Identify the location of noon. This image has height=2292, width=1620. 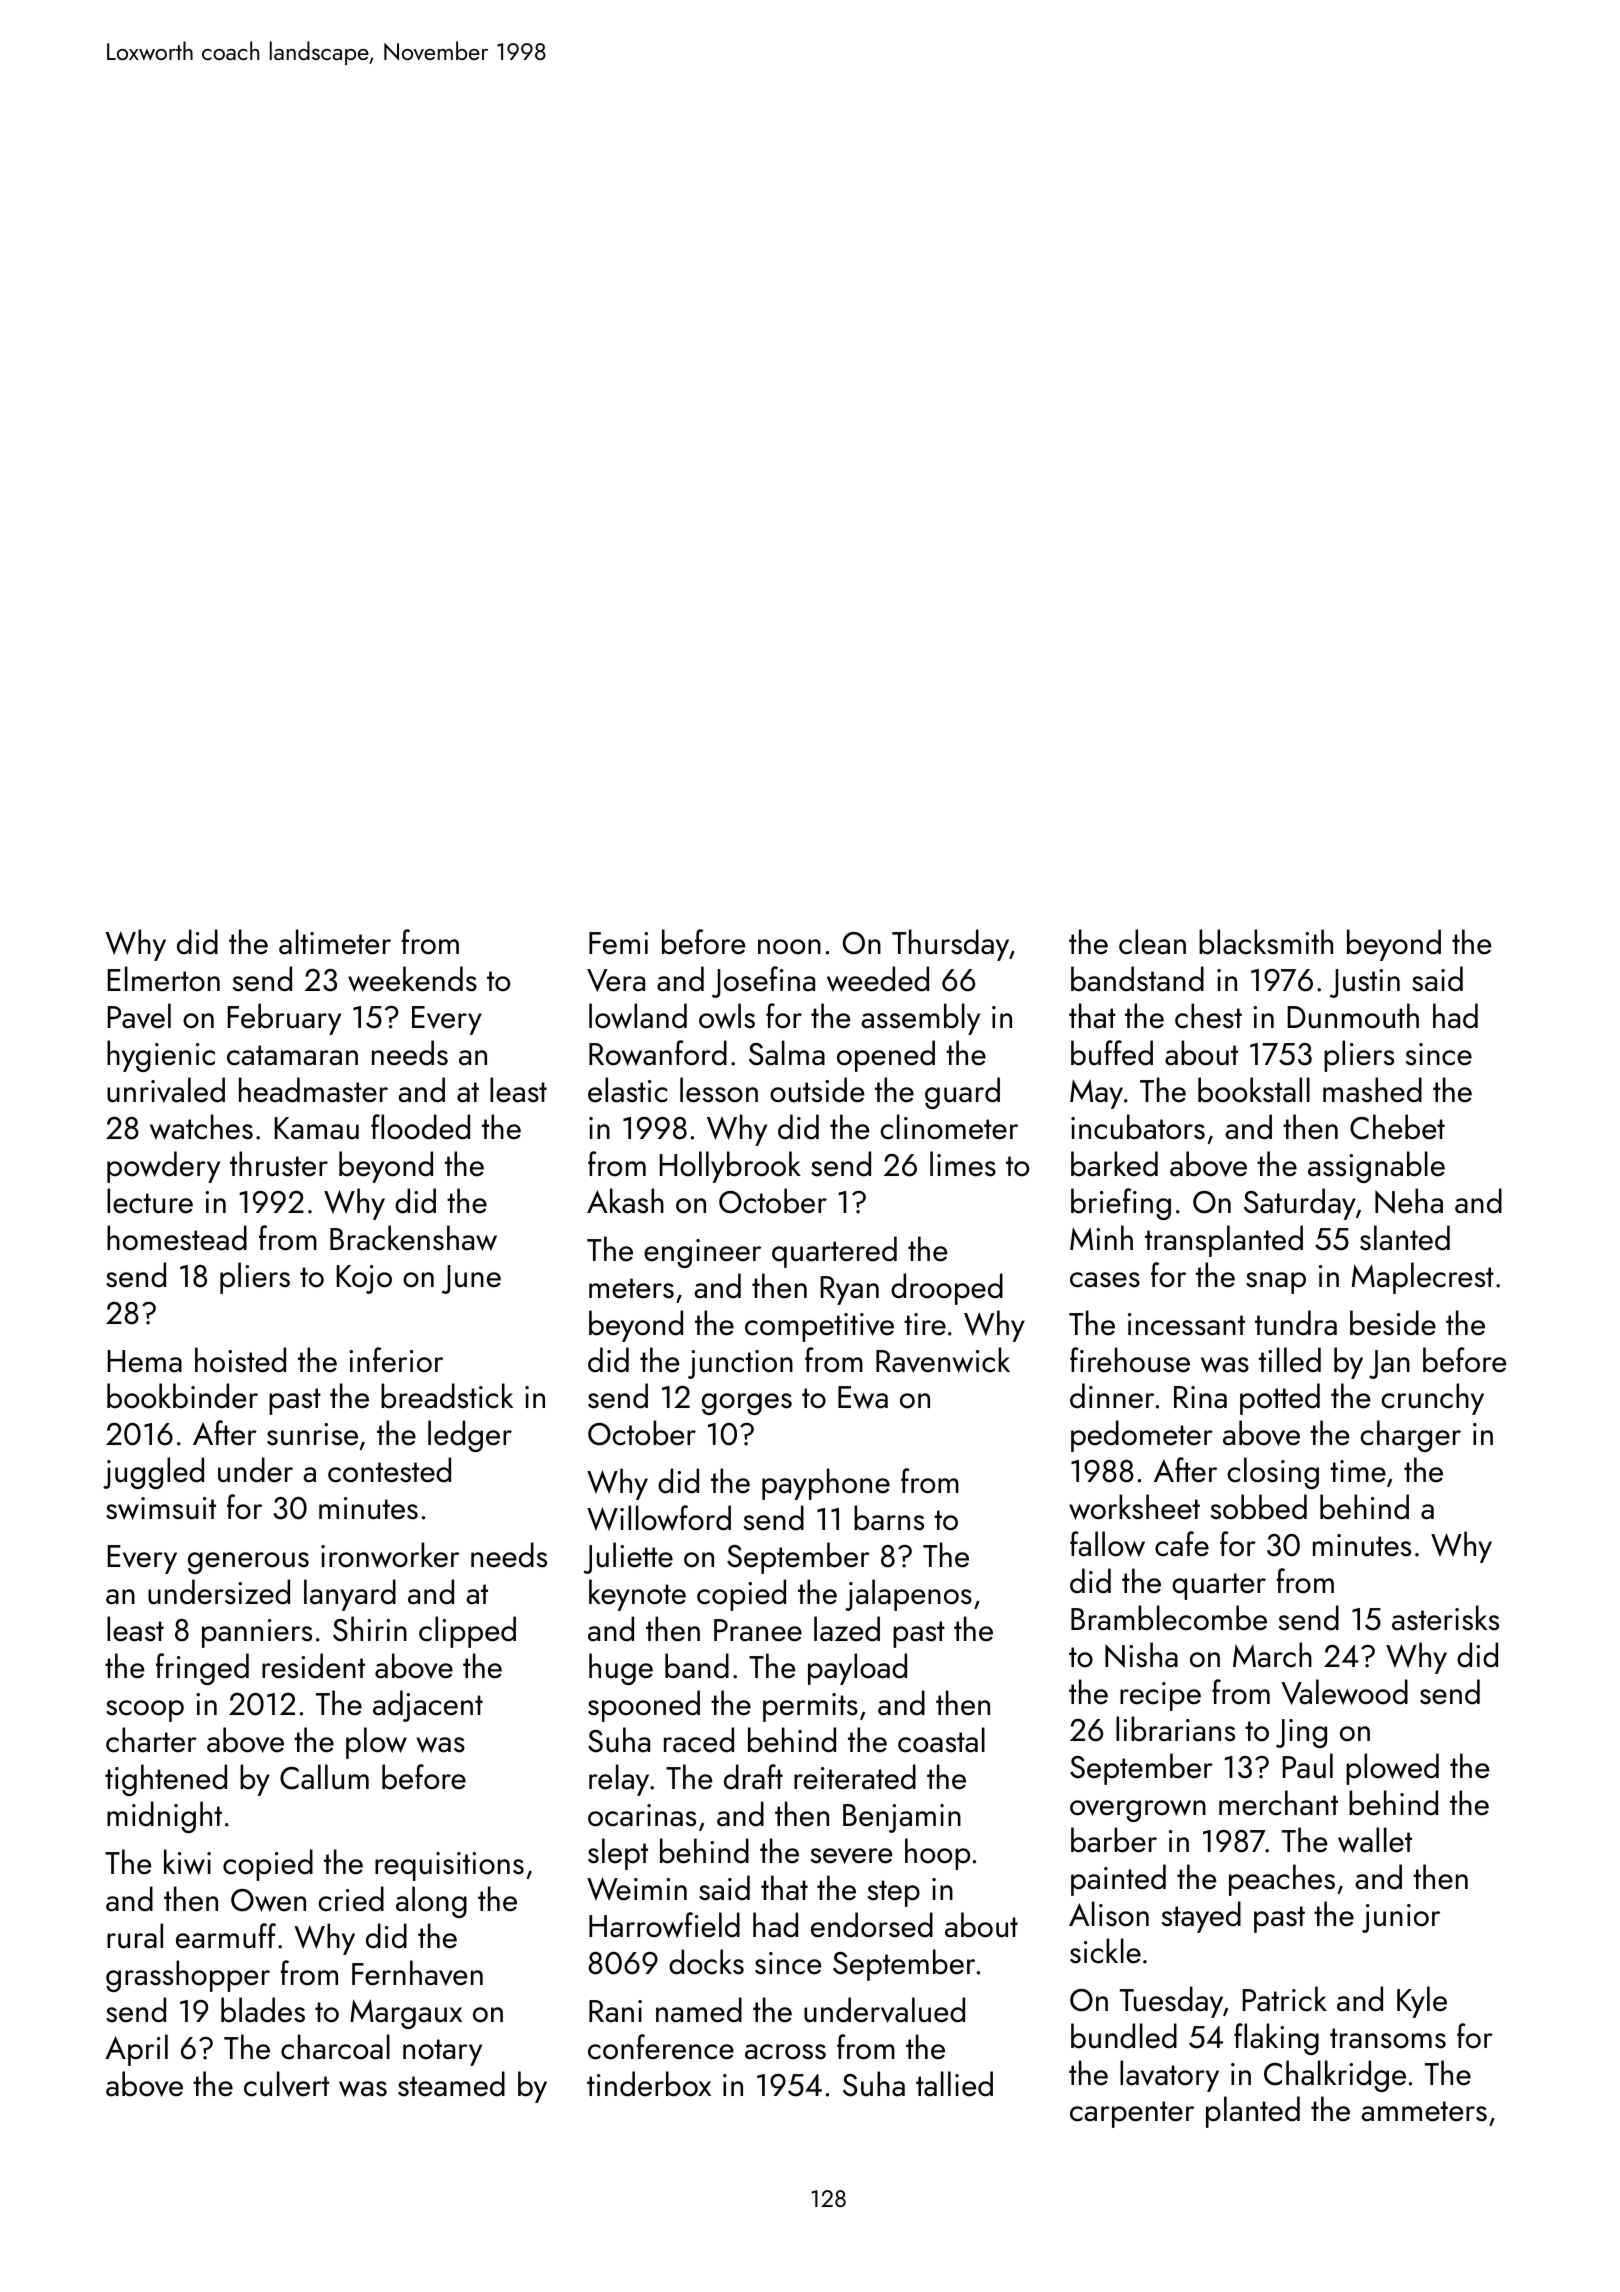
(789, 947).
